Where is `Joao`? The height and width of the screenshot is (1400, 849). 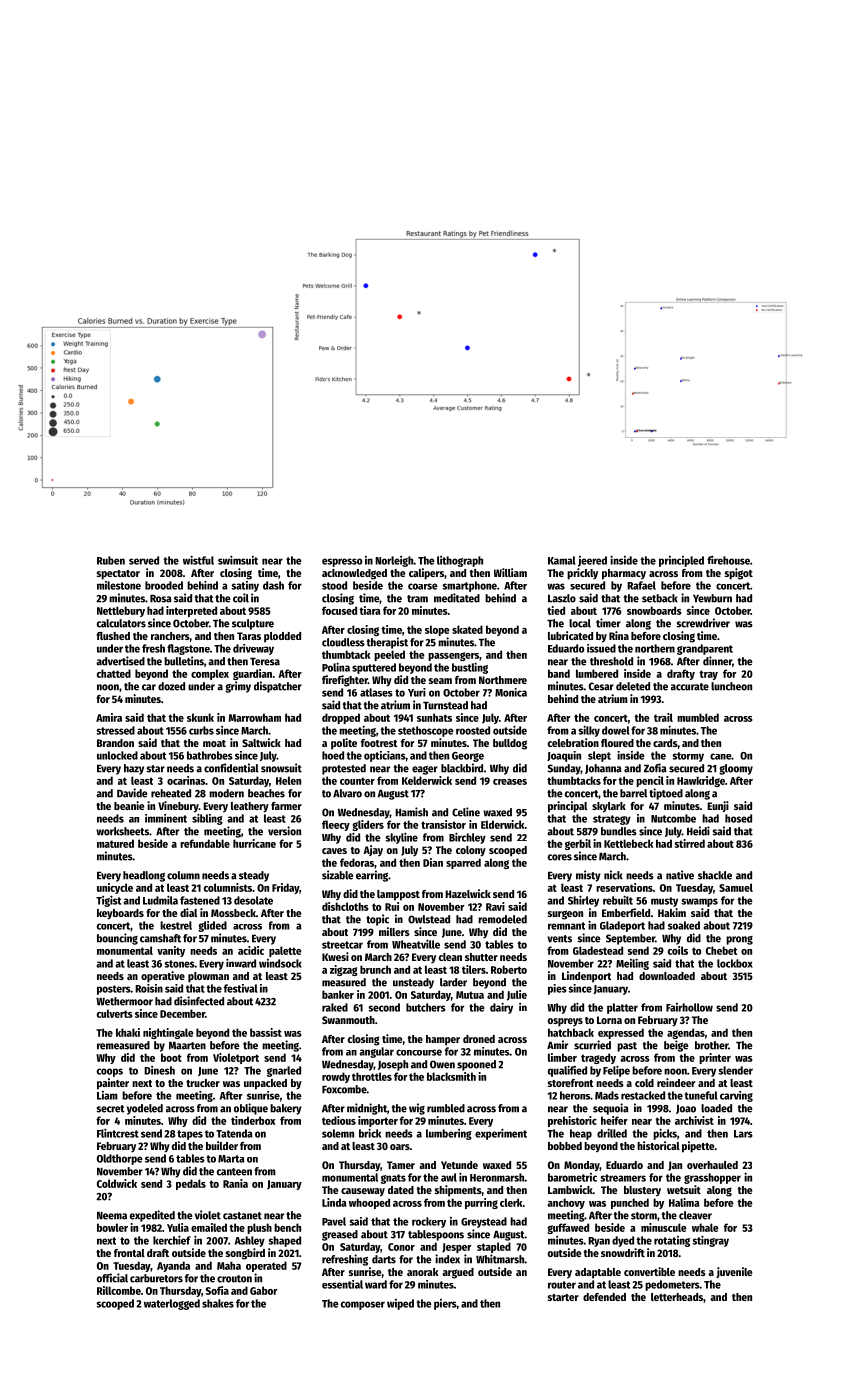
Joao is located at coordinates (686, 1109).
